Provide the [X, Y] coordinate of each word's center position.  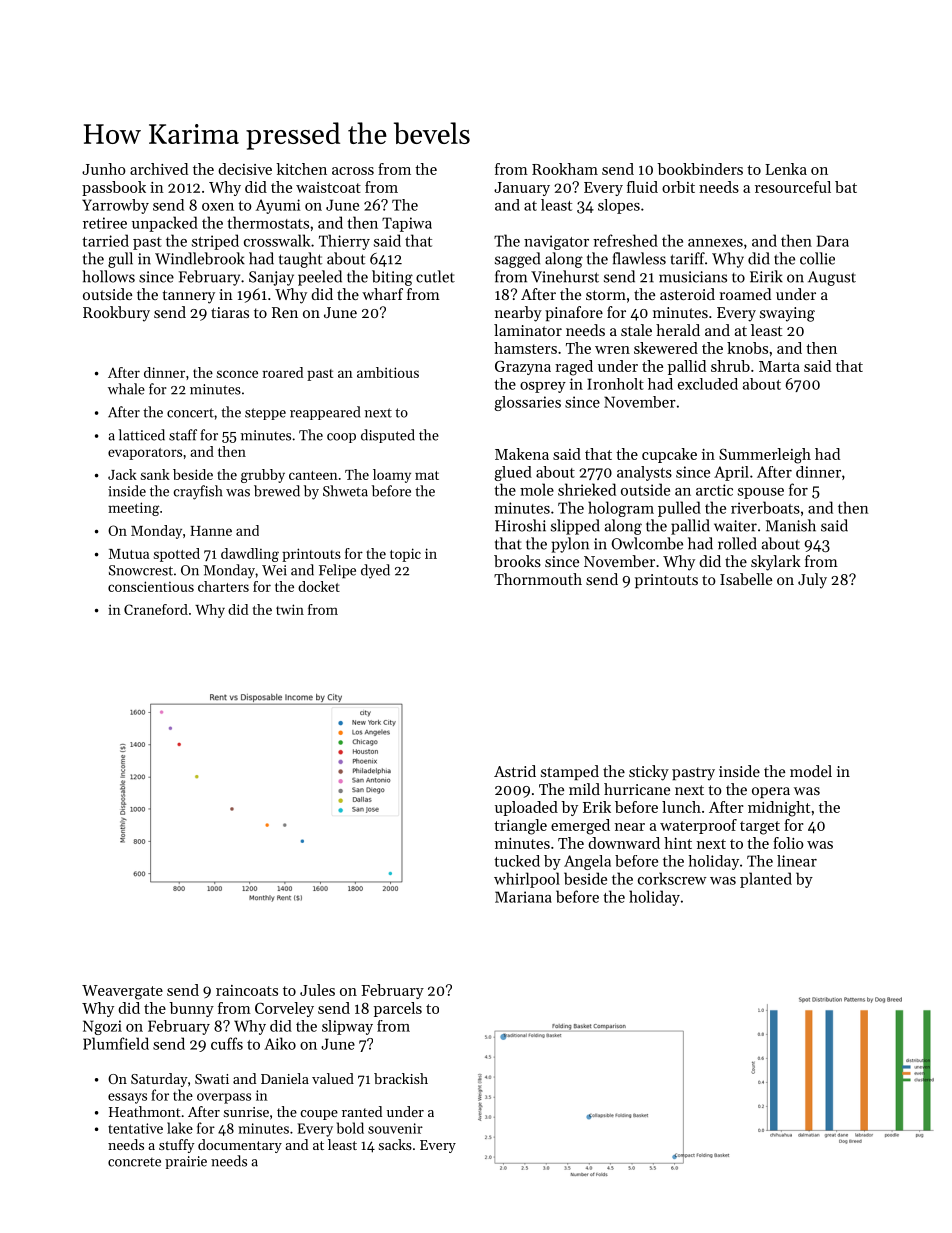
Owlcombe [647, 543]
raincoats [247, 990]
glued [513, 473]
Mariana [523, 897]
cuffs [227, 1043]
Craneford [156, 609]
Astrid [515, 771]
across [353, 171]
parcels [398, 1009]
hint [678, 843]
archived [159, 169]
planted [766, 880]
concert [190, 413]
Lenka [786, 169]
